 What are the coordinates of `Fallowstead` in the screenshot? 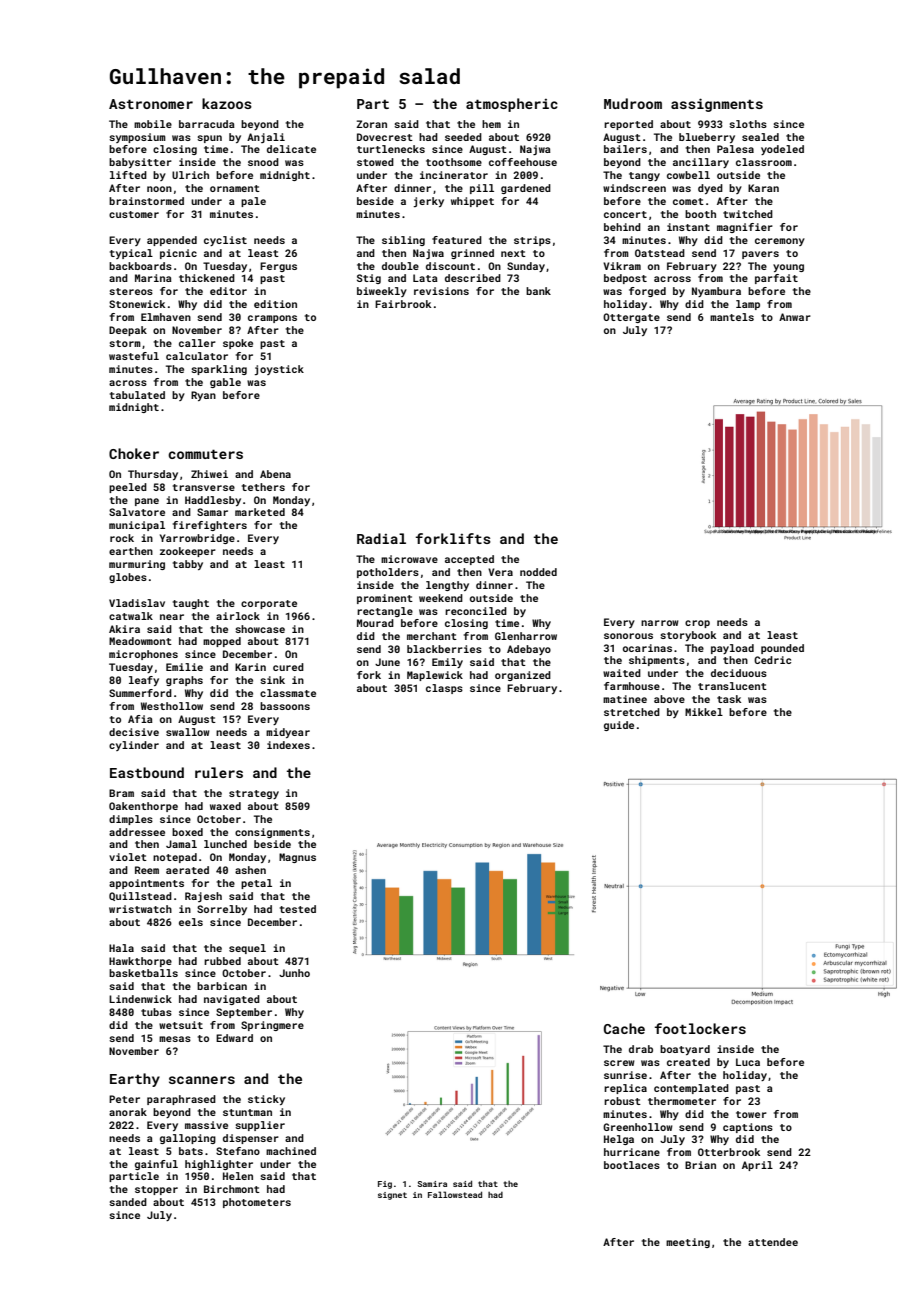 It's located at (455, 1194).
